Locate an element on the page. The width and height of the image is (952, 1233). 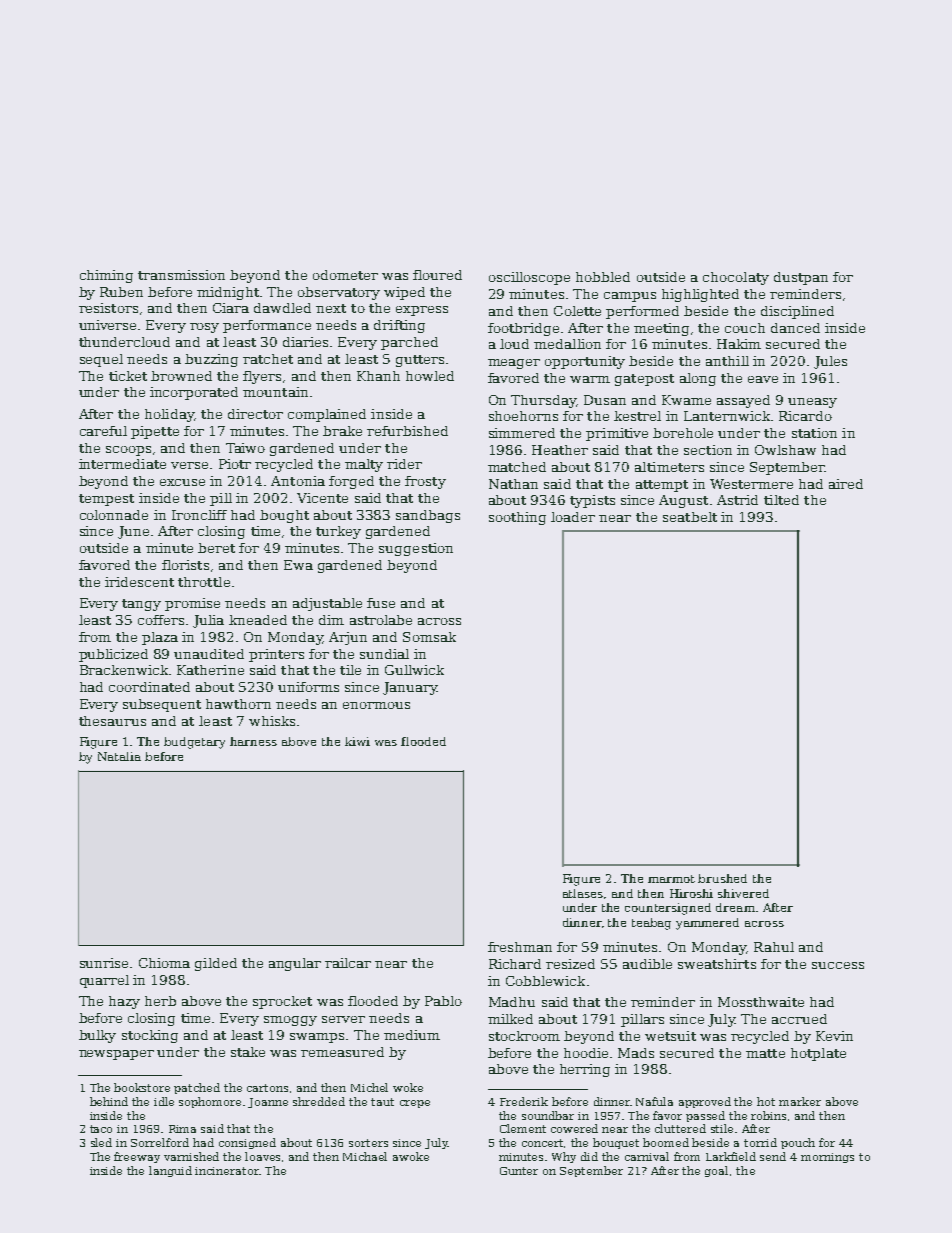
shivered is located at coordinates (743, 893).
